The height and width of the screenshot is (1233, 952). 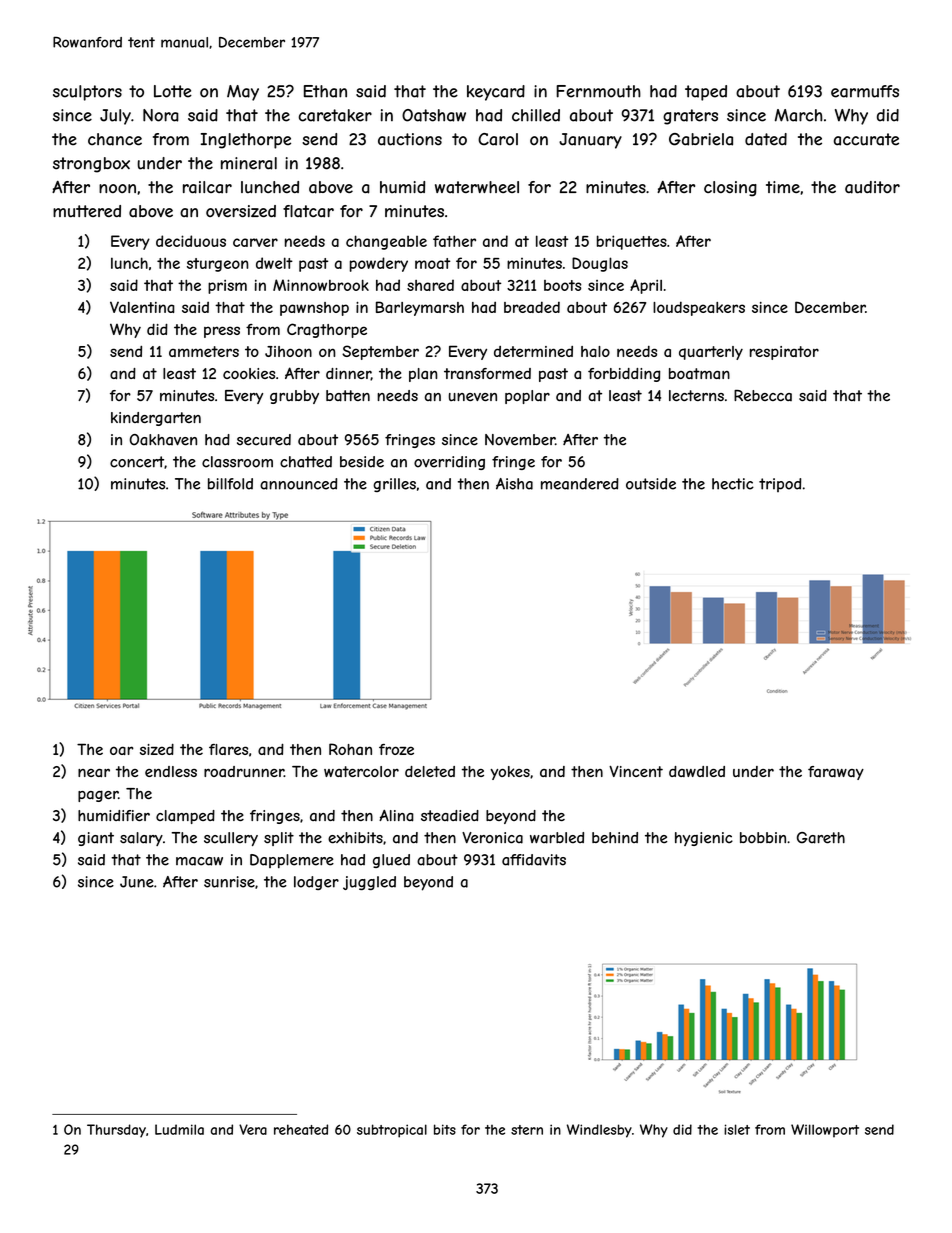 I want to click on taped, so click(x=706, y=93).
